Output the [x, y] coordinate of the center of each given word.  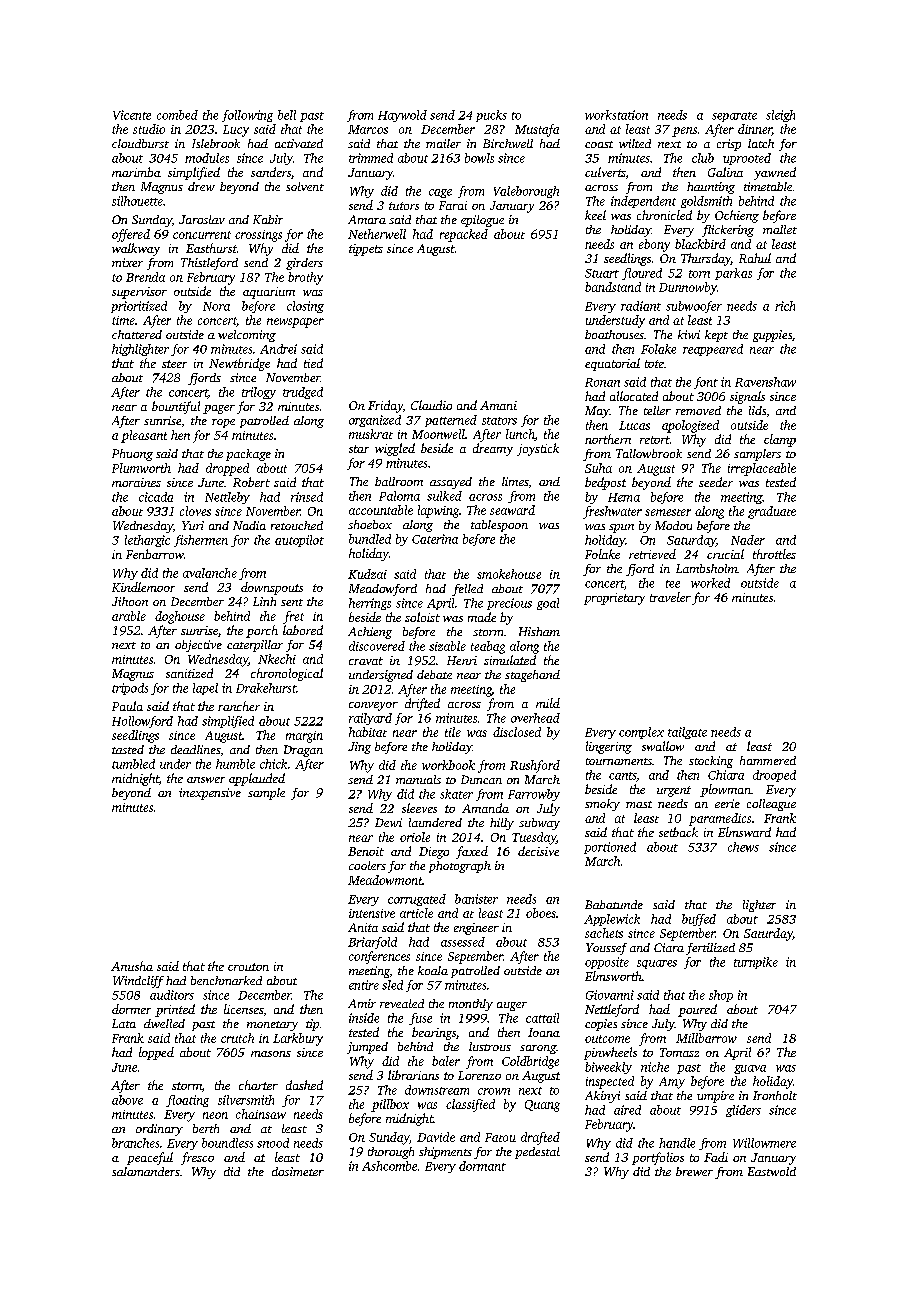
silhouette [137, 201]
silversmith [246, 1100]
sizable [447, 646]
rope [223, 423]
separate [734, 117]
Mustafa [537, 130]
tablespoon [499, 526]
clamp [780, 440]
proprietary [614, 599]
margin [304, 737]
